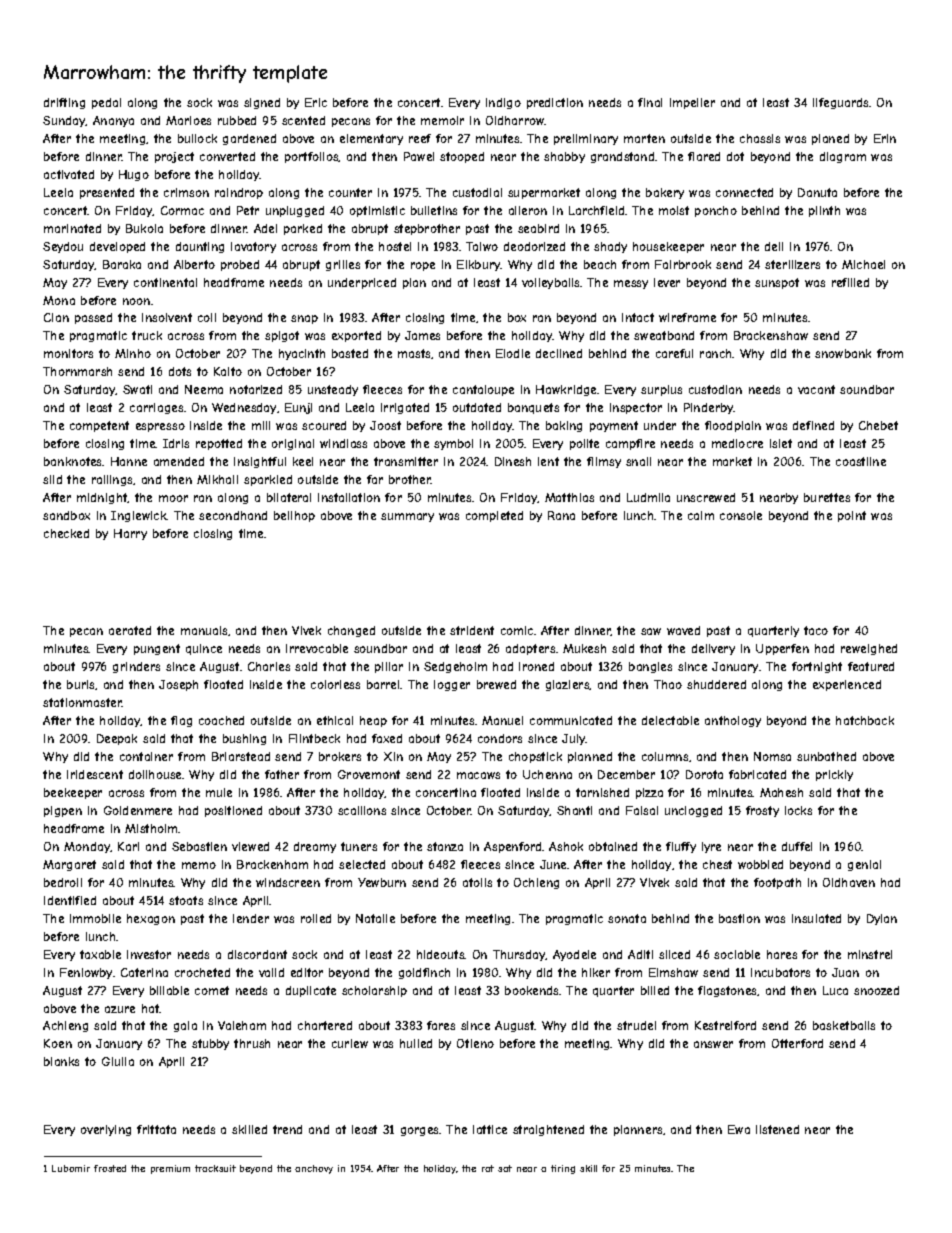 The height and width of the image is (1233, 952). What do you see at coordinates (840, 103) in the image?
I see `lifeguards` at bounding box center [840, 103].
